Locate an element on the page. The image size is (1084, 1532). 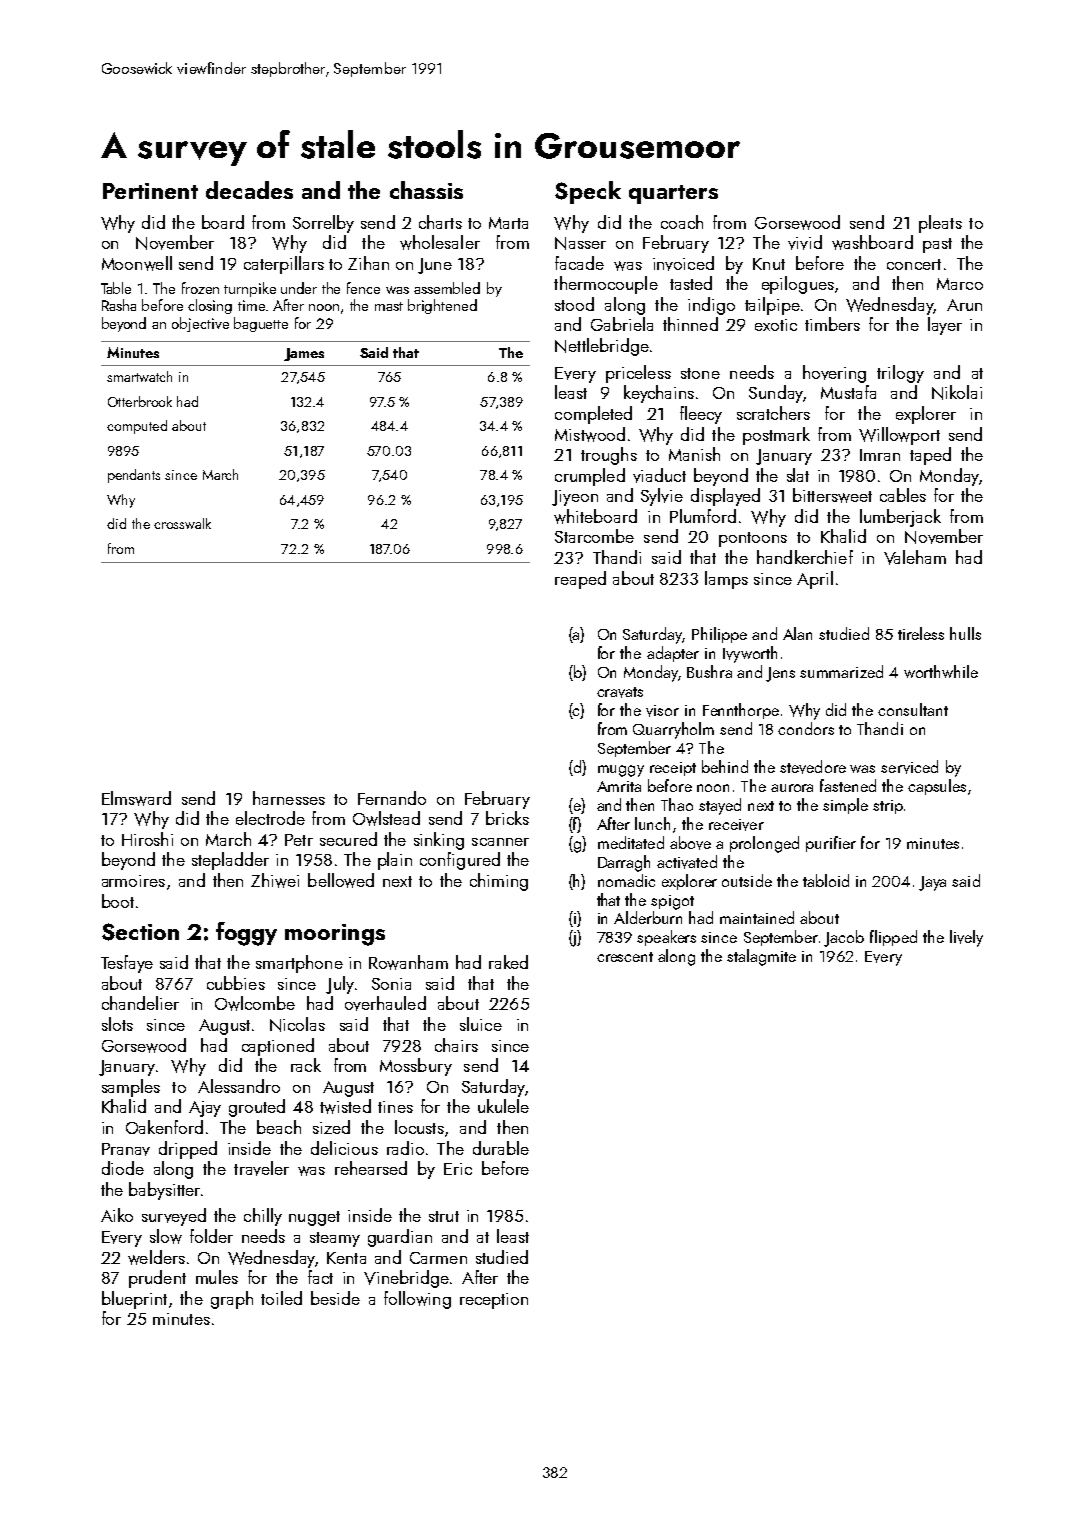
following is located at coordinates (417, 1300).
